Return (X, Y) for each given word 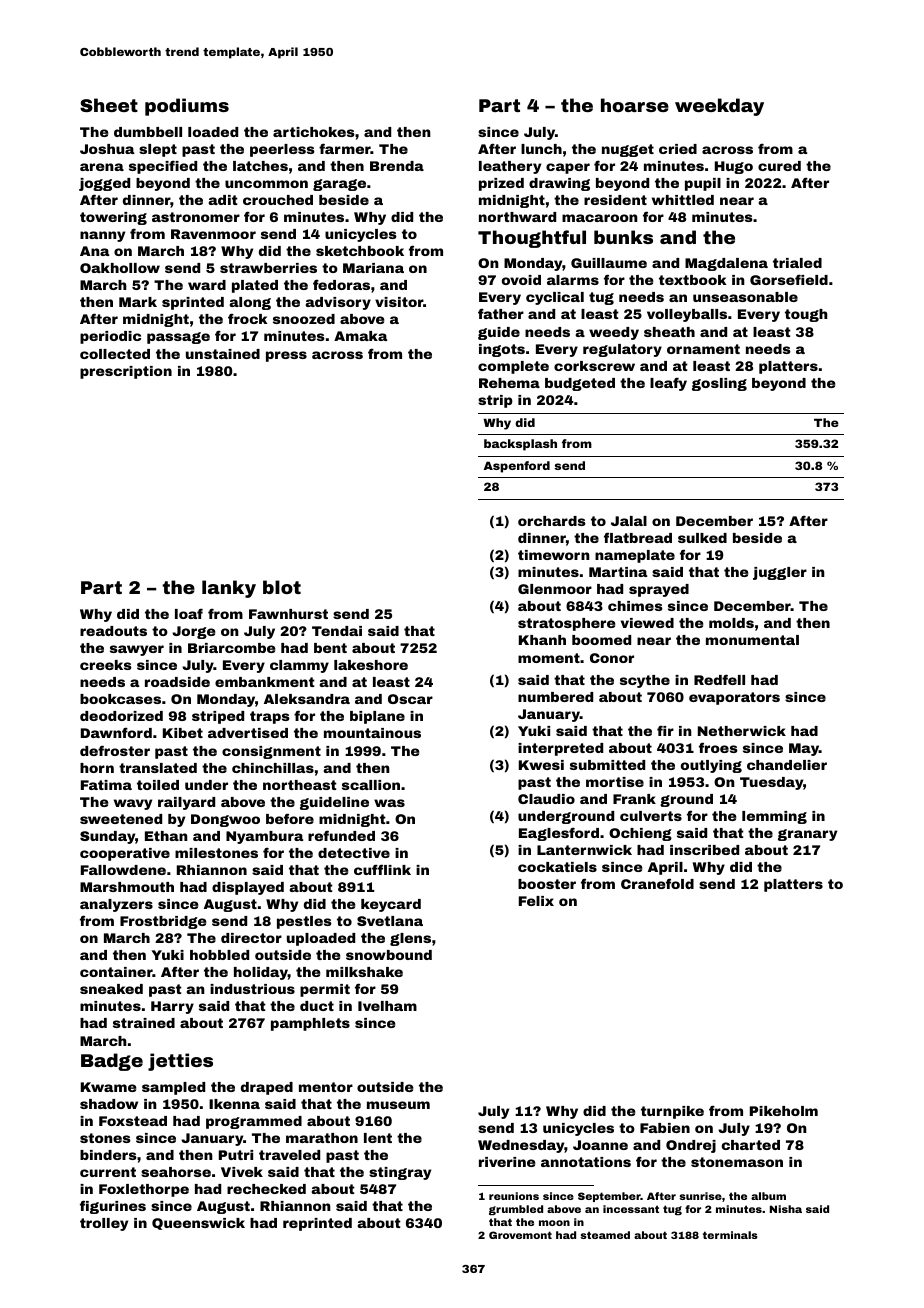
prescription (126, 372)
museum (398, 1105)
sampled (173, 1088)
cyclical (555, 298)
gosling (719, 384)
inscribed (704, 850)
